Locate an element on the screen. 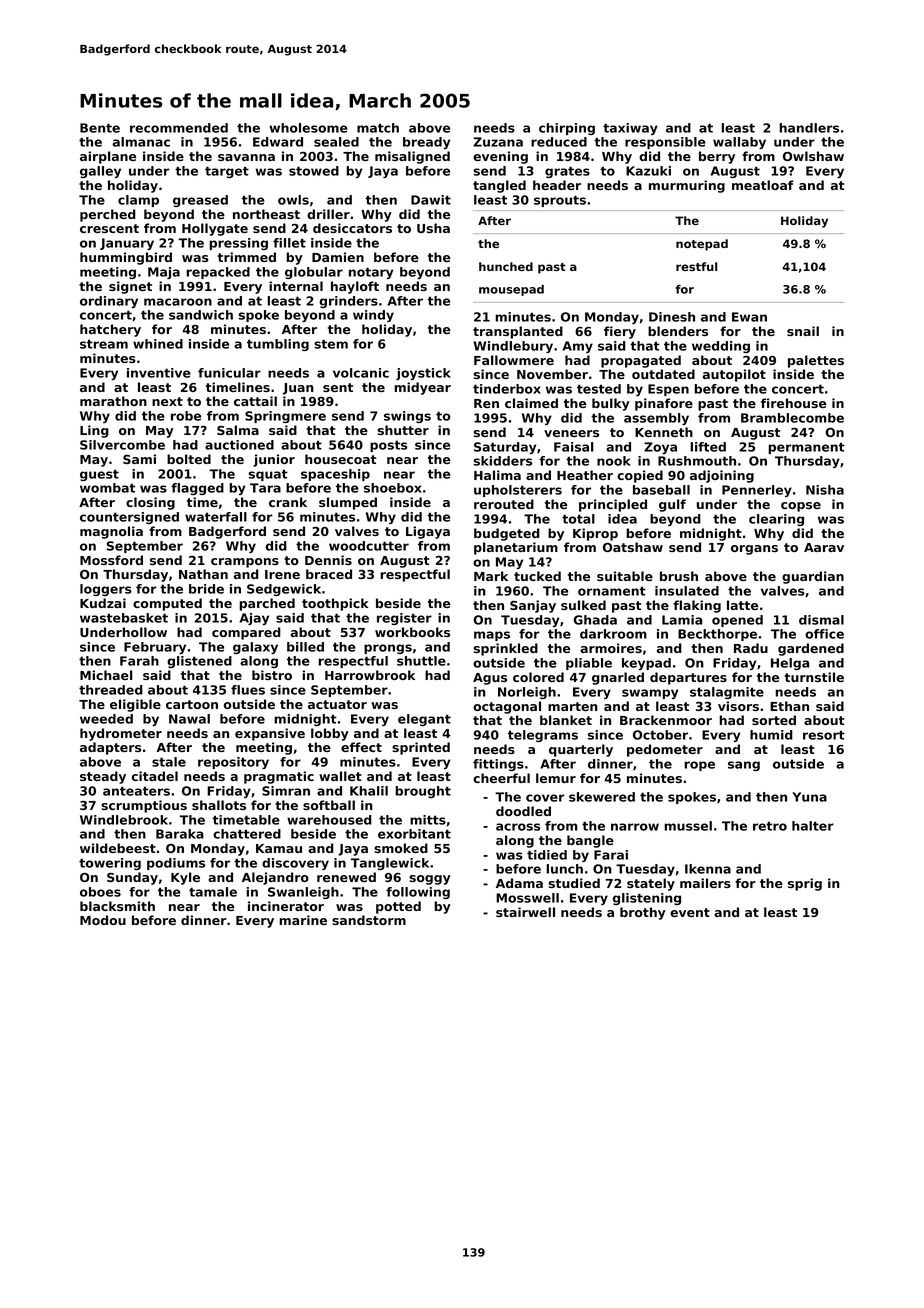 Image resolution: width=924 pixels, height=1308 pixels. Baraka is located at coordinates (180, 834).
